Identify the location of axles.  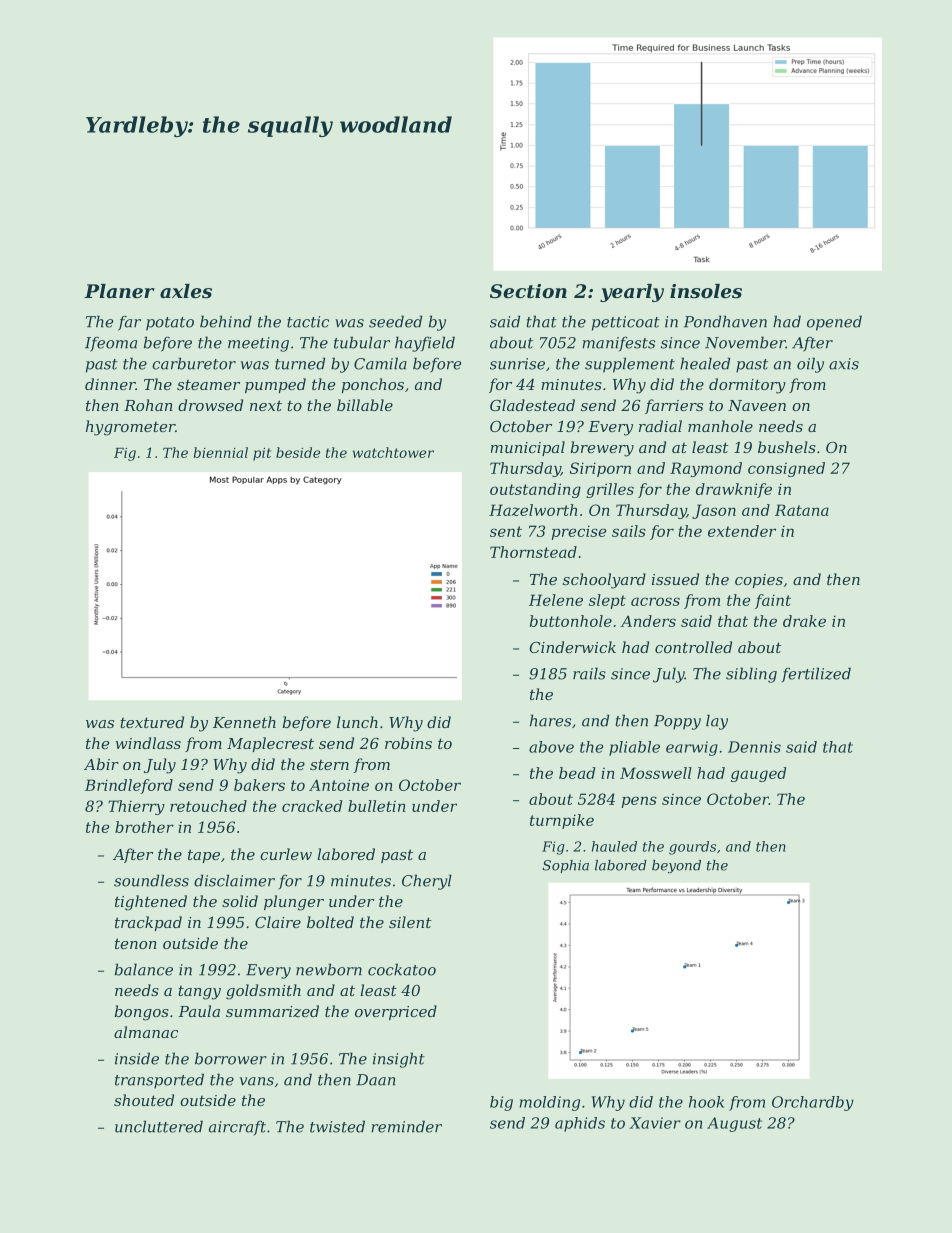
(186, 291).
